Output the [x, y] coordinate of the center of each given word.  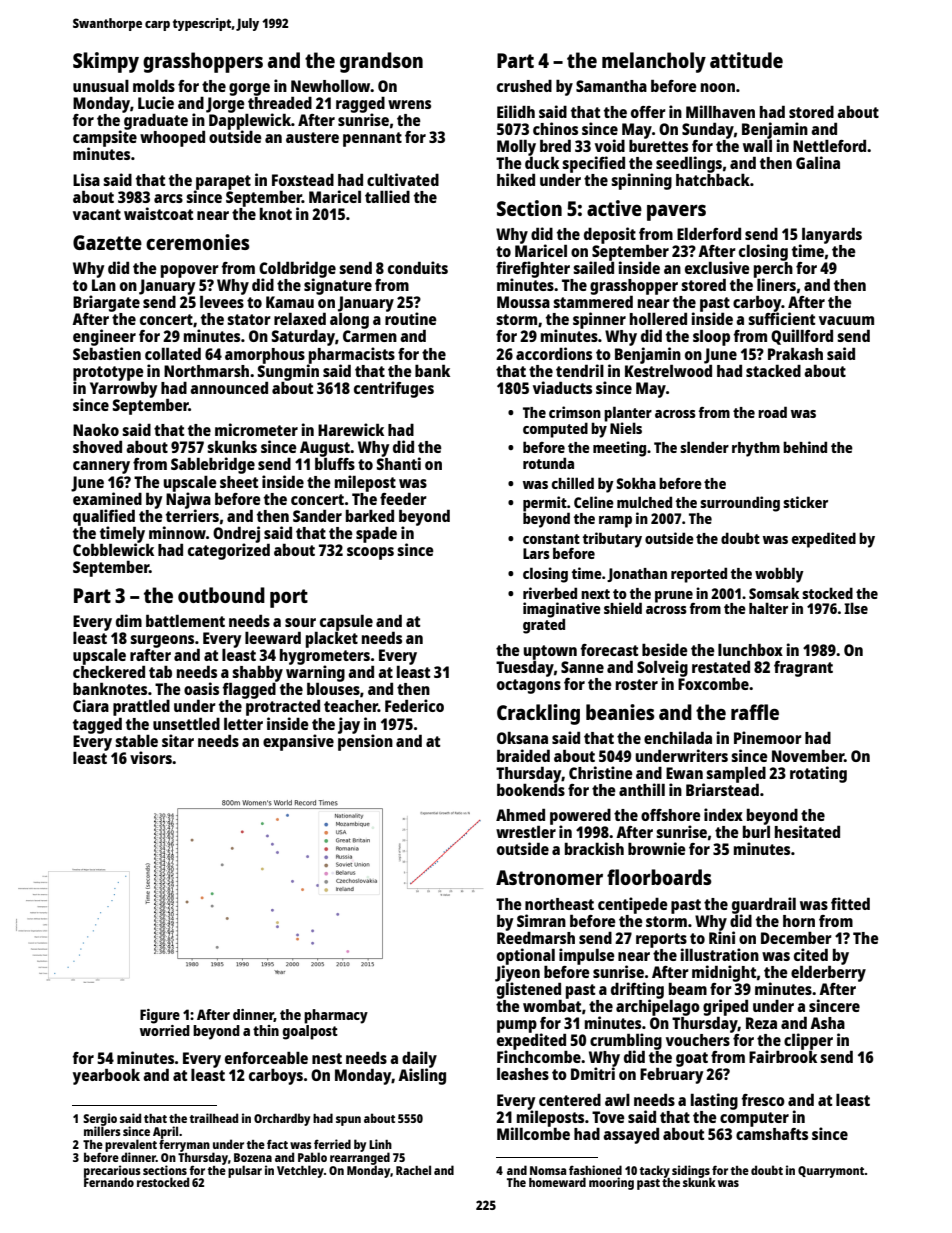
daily [419, 1059]
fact [277, 1144]
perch [773, 270]
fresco [763, 1100]
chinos [555, 128]
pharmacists [352, 355]
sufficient [781, 319]
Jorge [225, 105]
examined [107, 498]
